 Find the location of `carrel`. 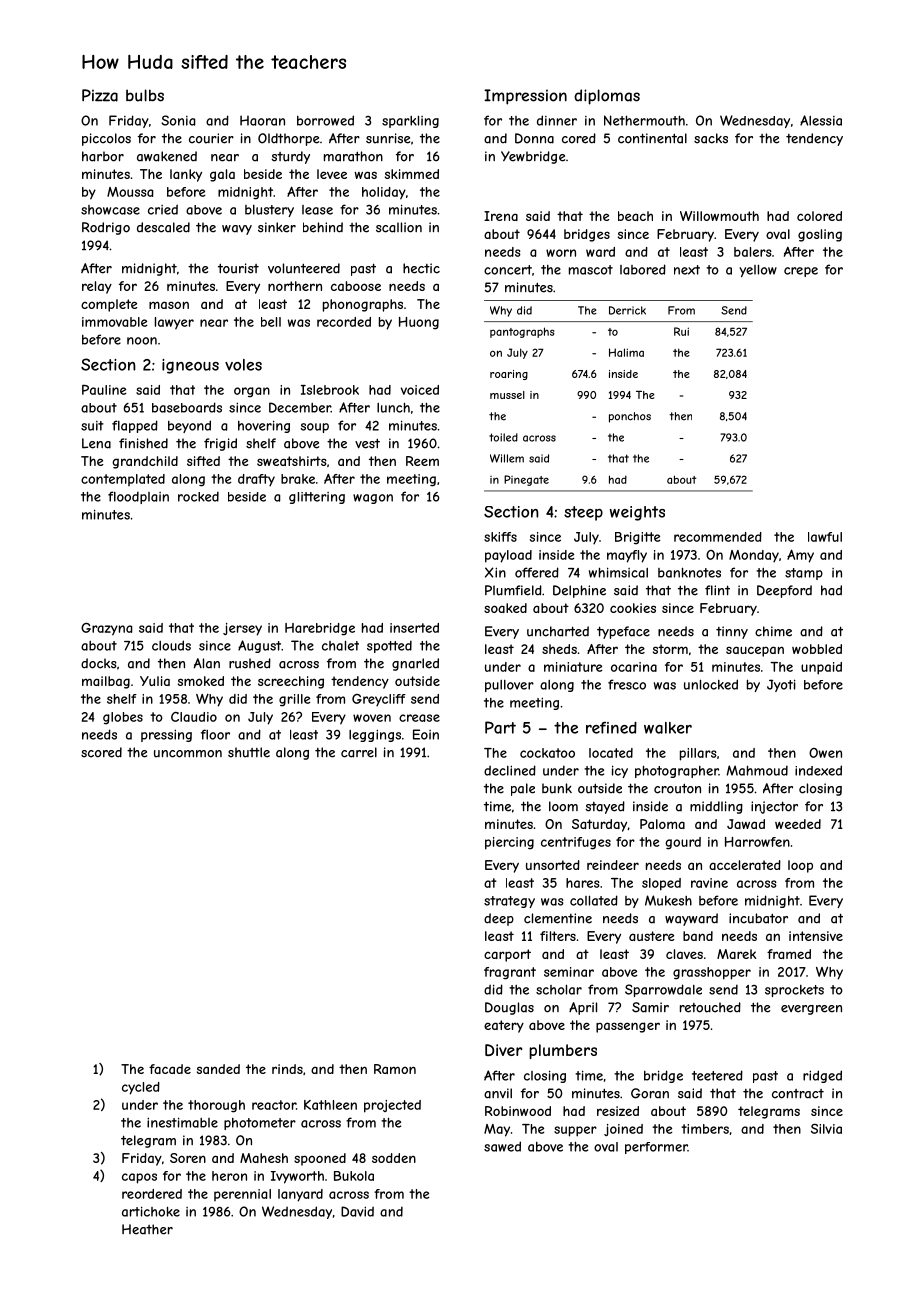

carrel is located at coordinates (359, 752).
